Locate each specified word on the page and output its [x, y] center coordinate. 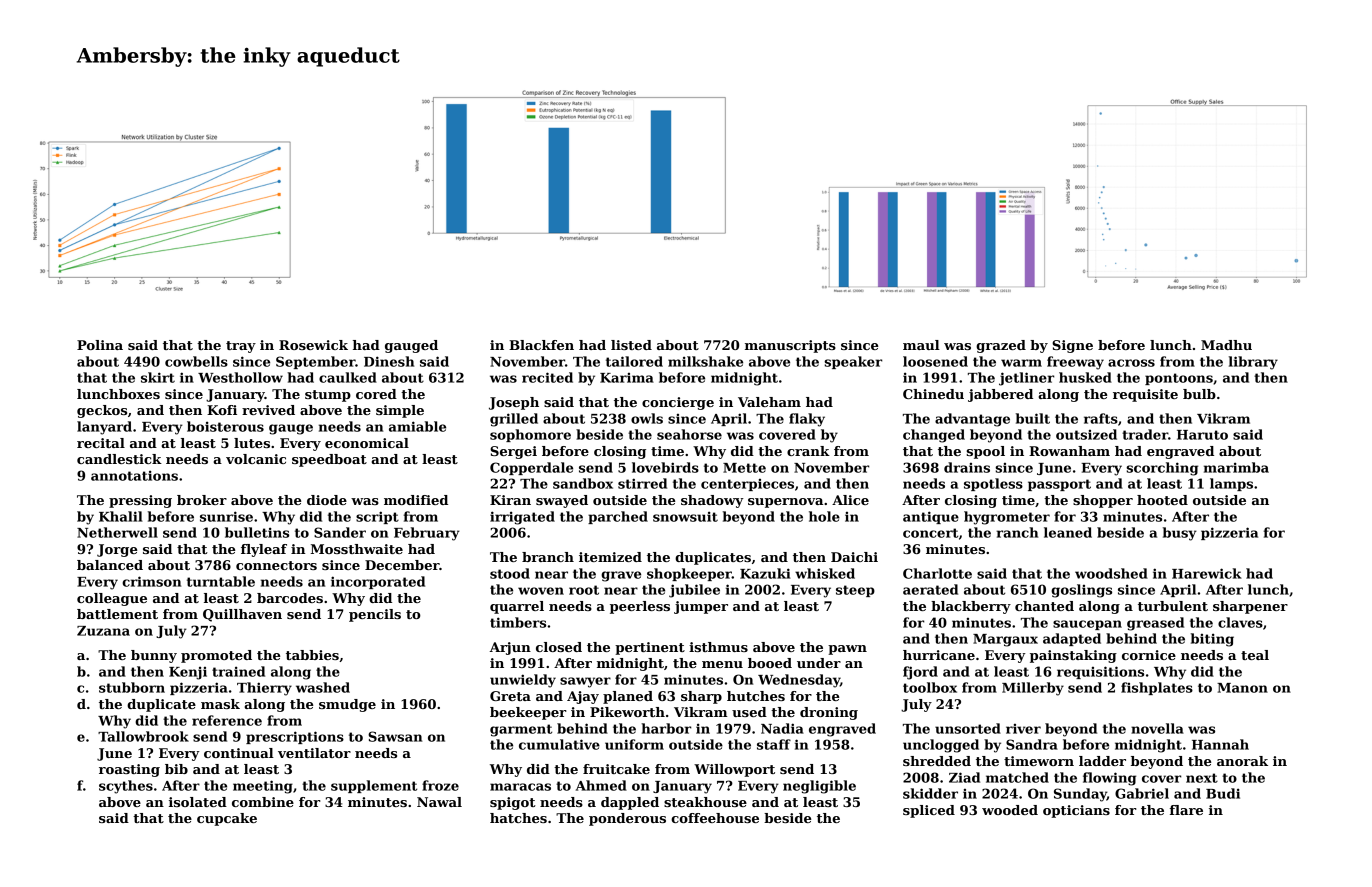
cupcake [227, 819]
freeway [1075, 363]
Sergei [513, 452]
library [1253, 363]
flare [1186, 810]
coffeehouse [715, 818]
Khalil [121, 516]
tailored [634, 361]
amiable [417, 426]
